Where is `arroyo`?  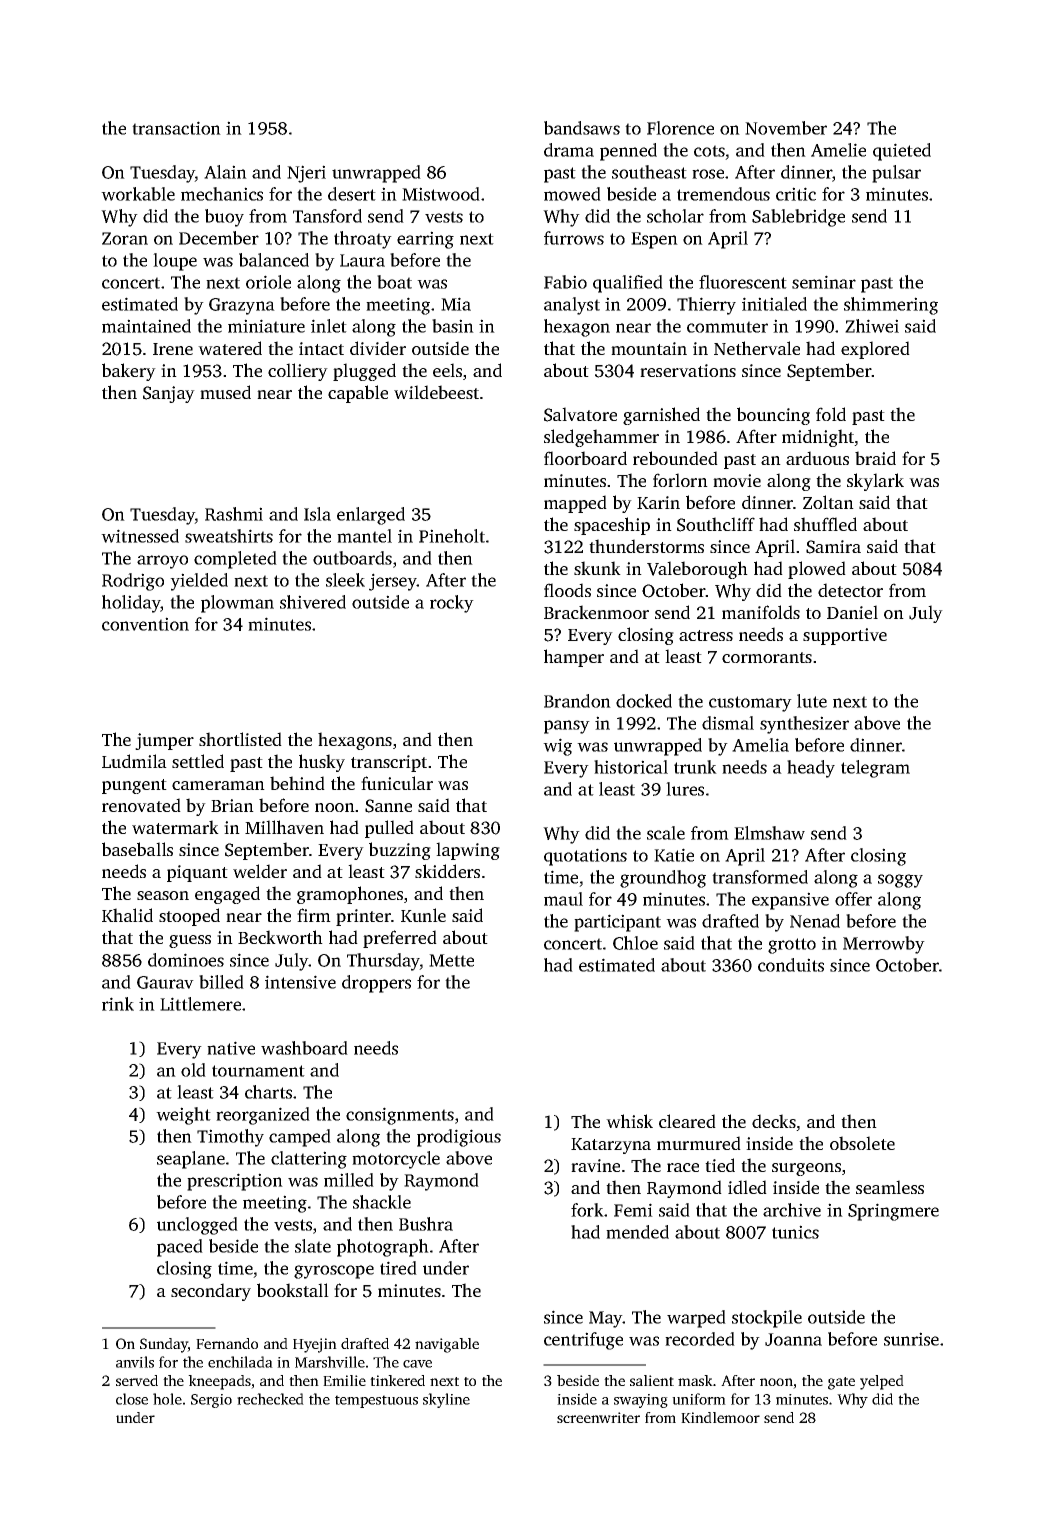 arroyo is located at coordinates (162, 562).
